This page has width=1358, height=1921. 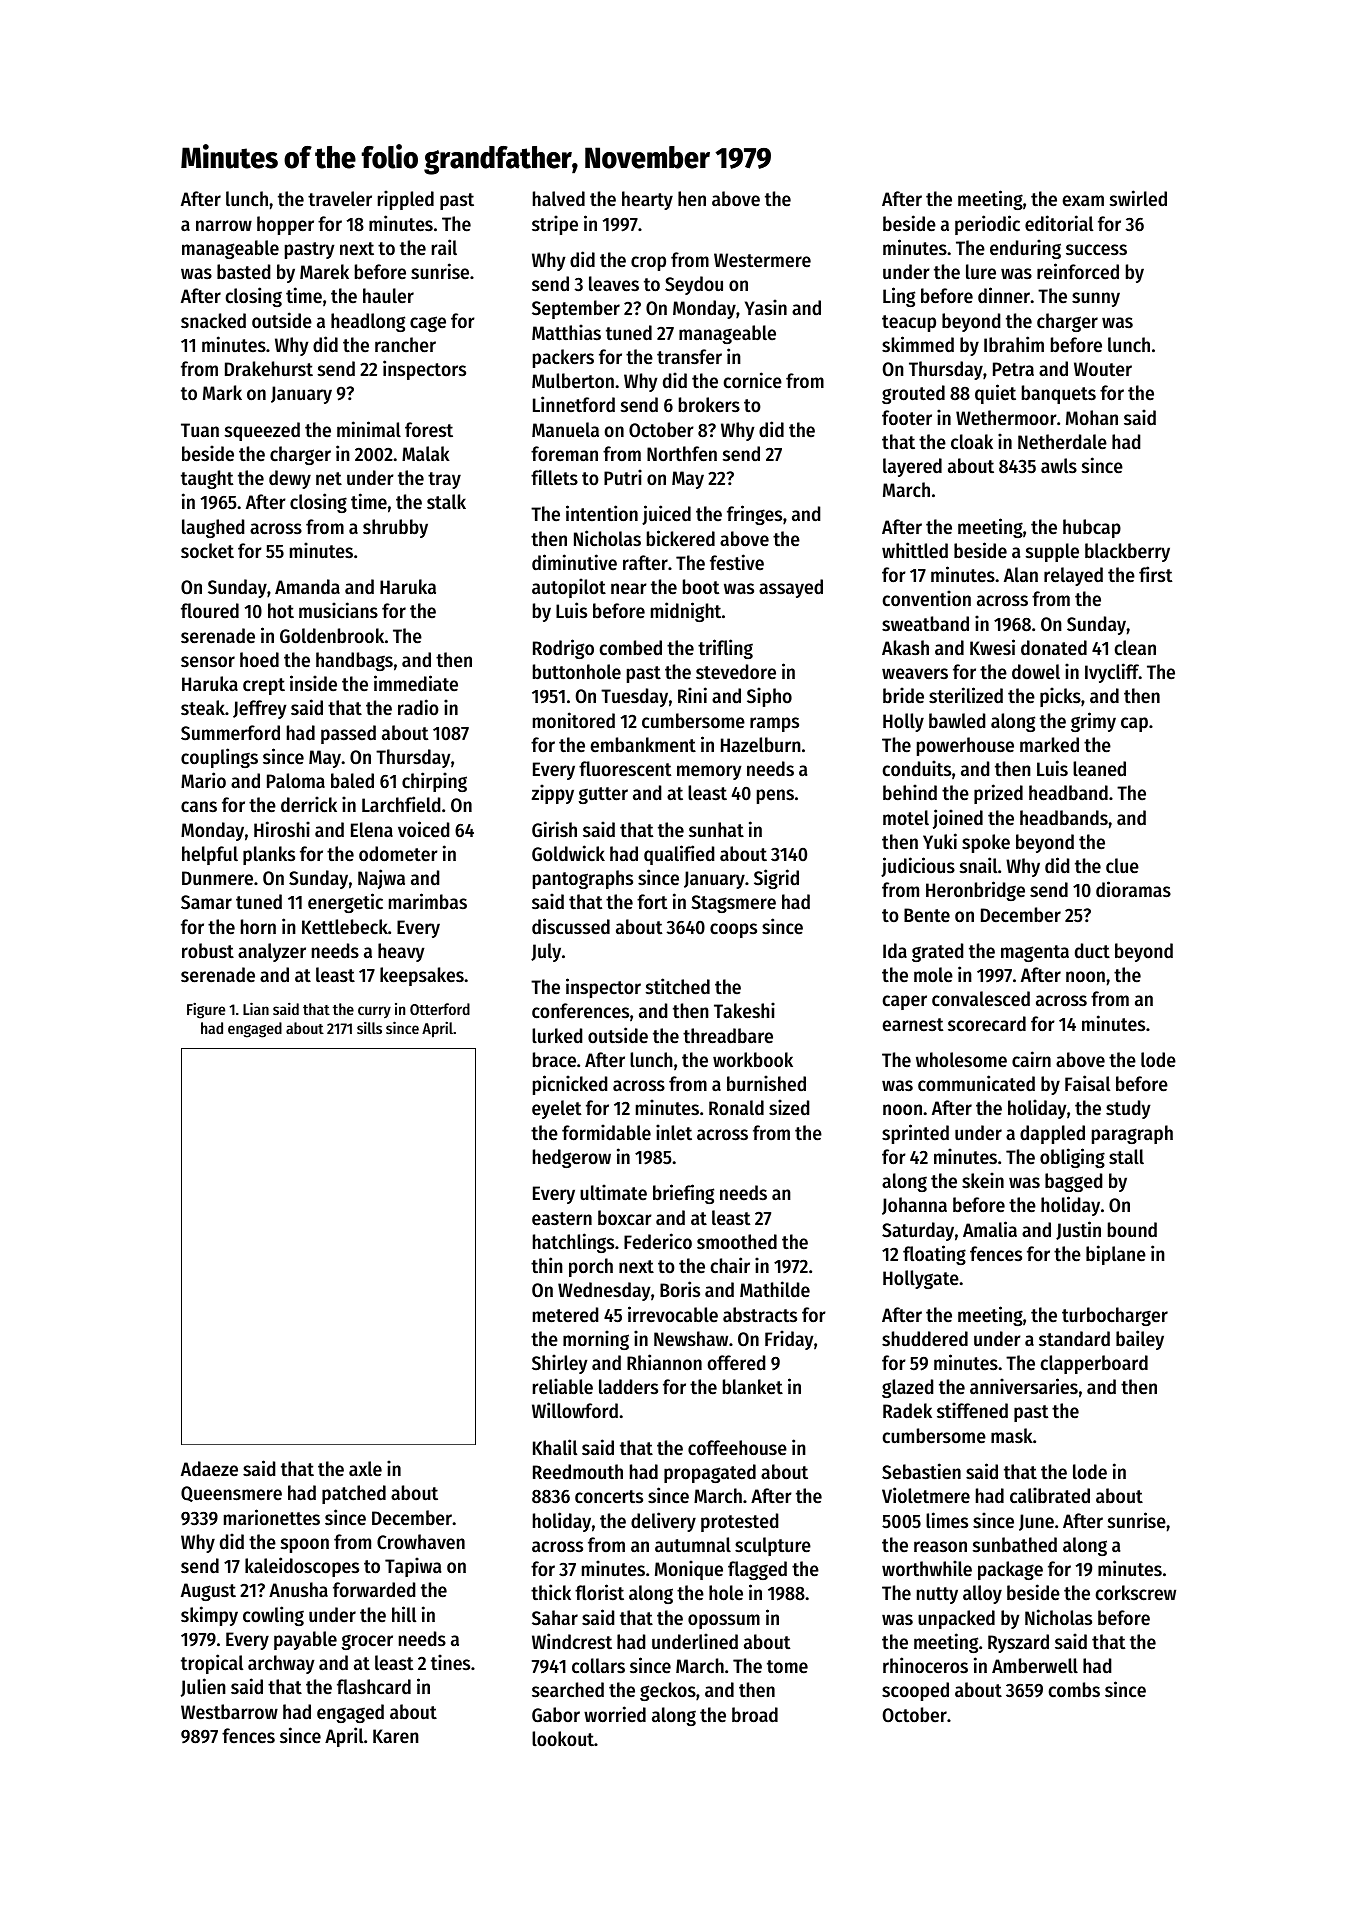 I want to click on Westbarrow, so click(x=229, y=1712).
